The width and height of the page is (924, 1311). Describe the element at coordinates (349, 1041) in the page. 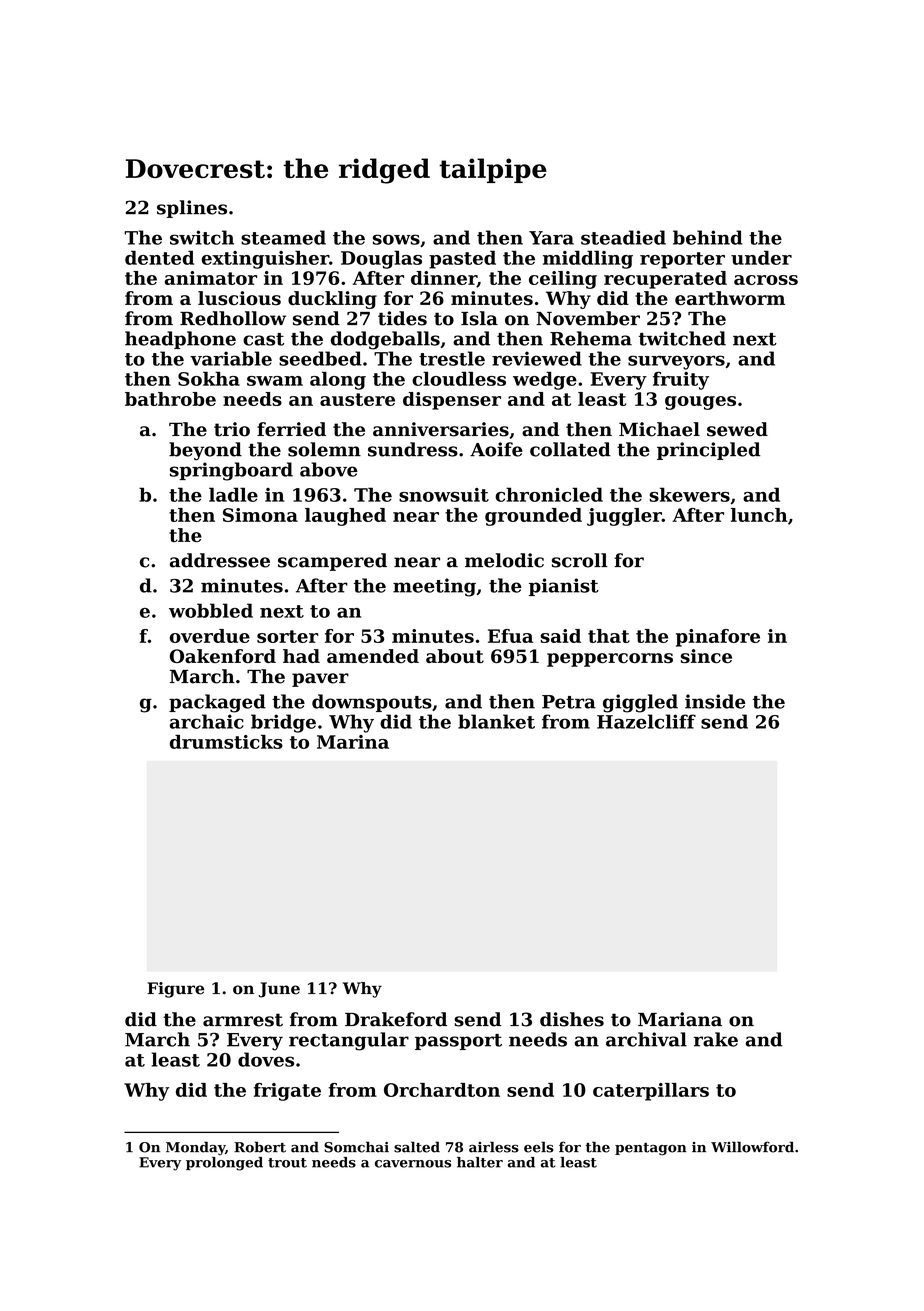

I see `rectangular` at that location.
